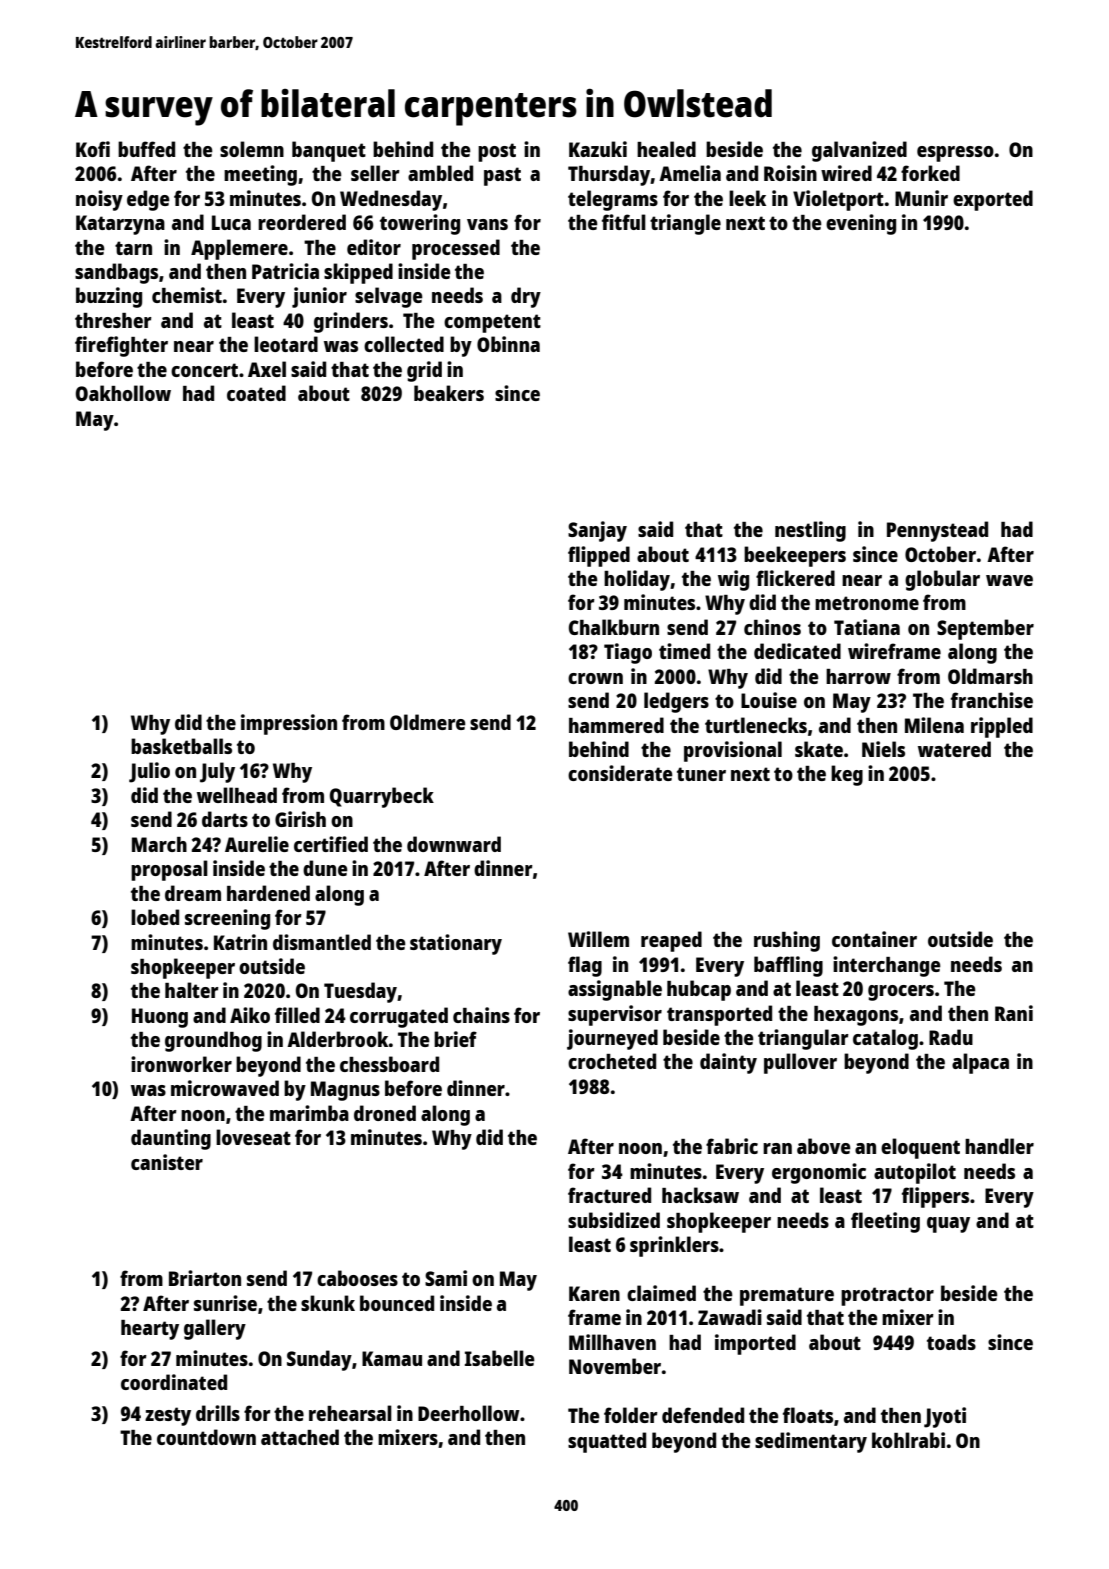 Image resolution: width=1109 pixels, height=1569 pixels. Describe the element at coordinates (701, 774) in the screenshot. I see `tuner` at that location.
